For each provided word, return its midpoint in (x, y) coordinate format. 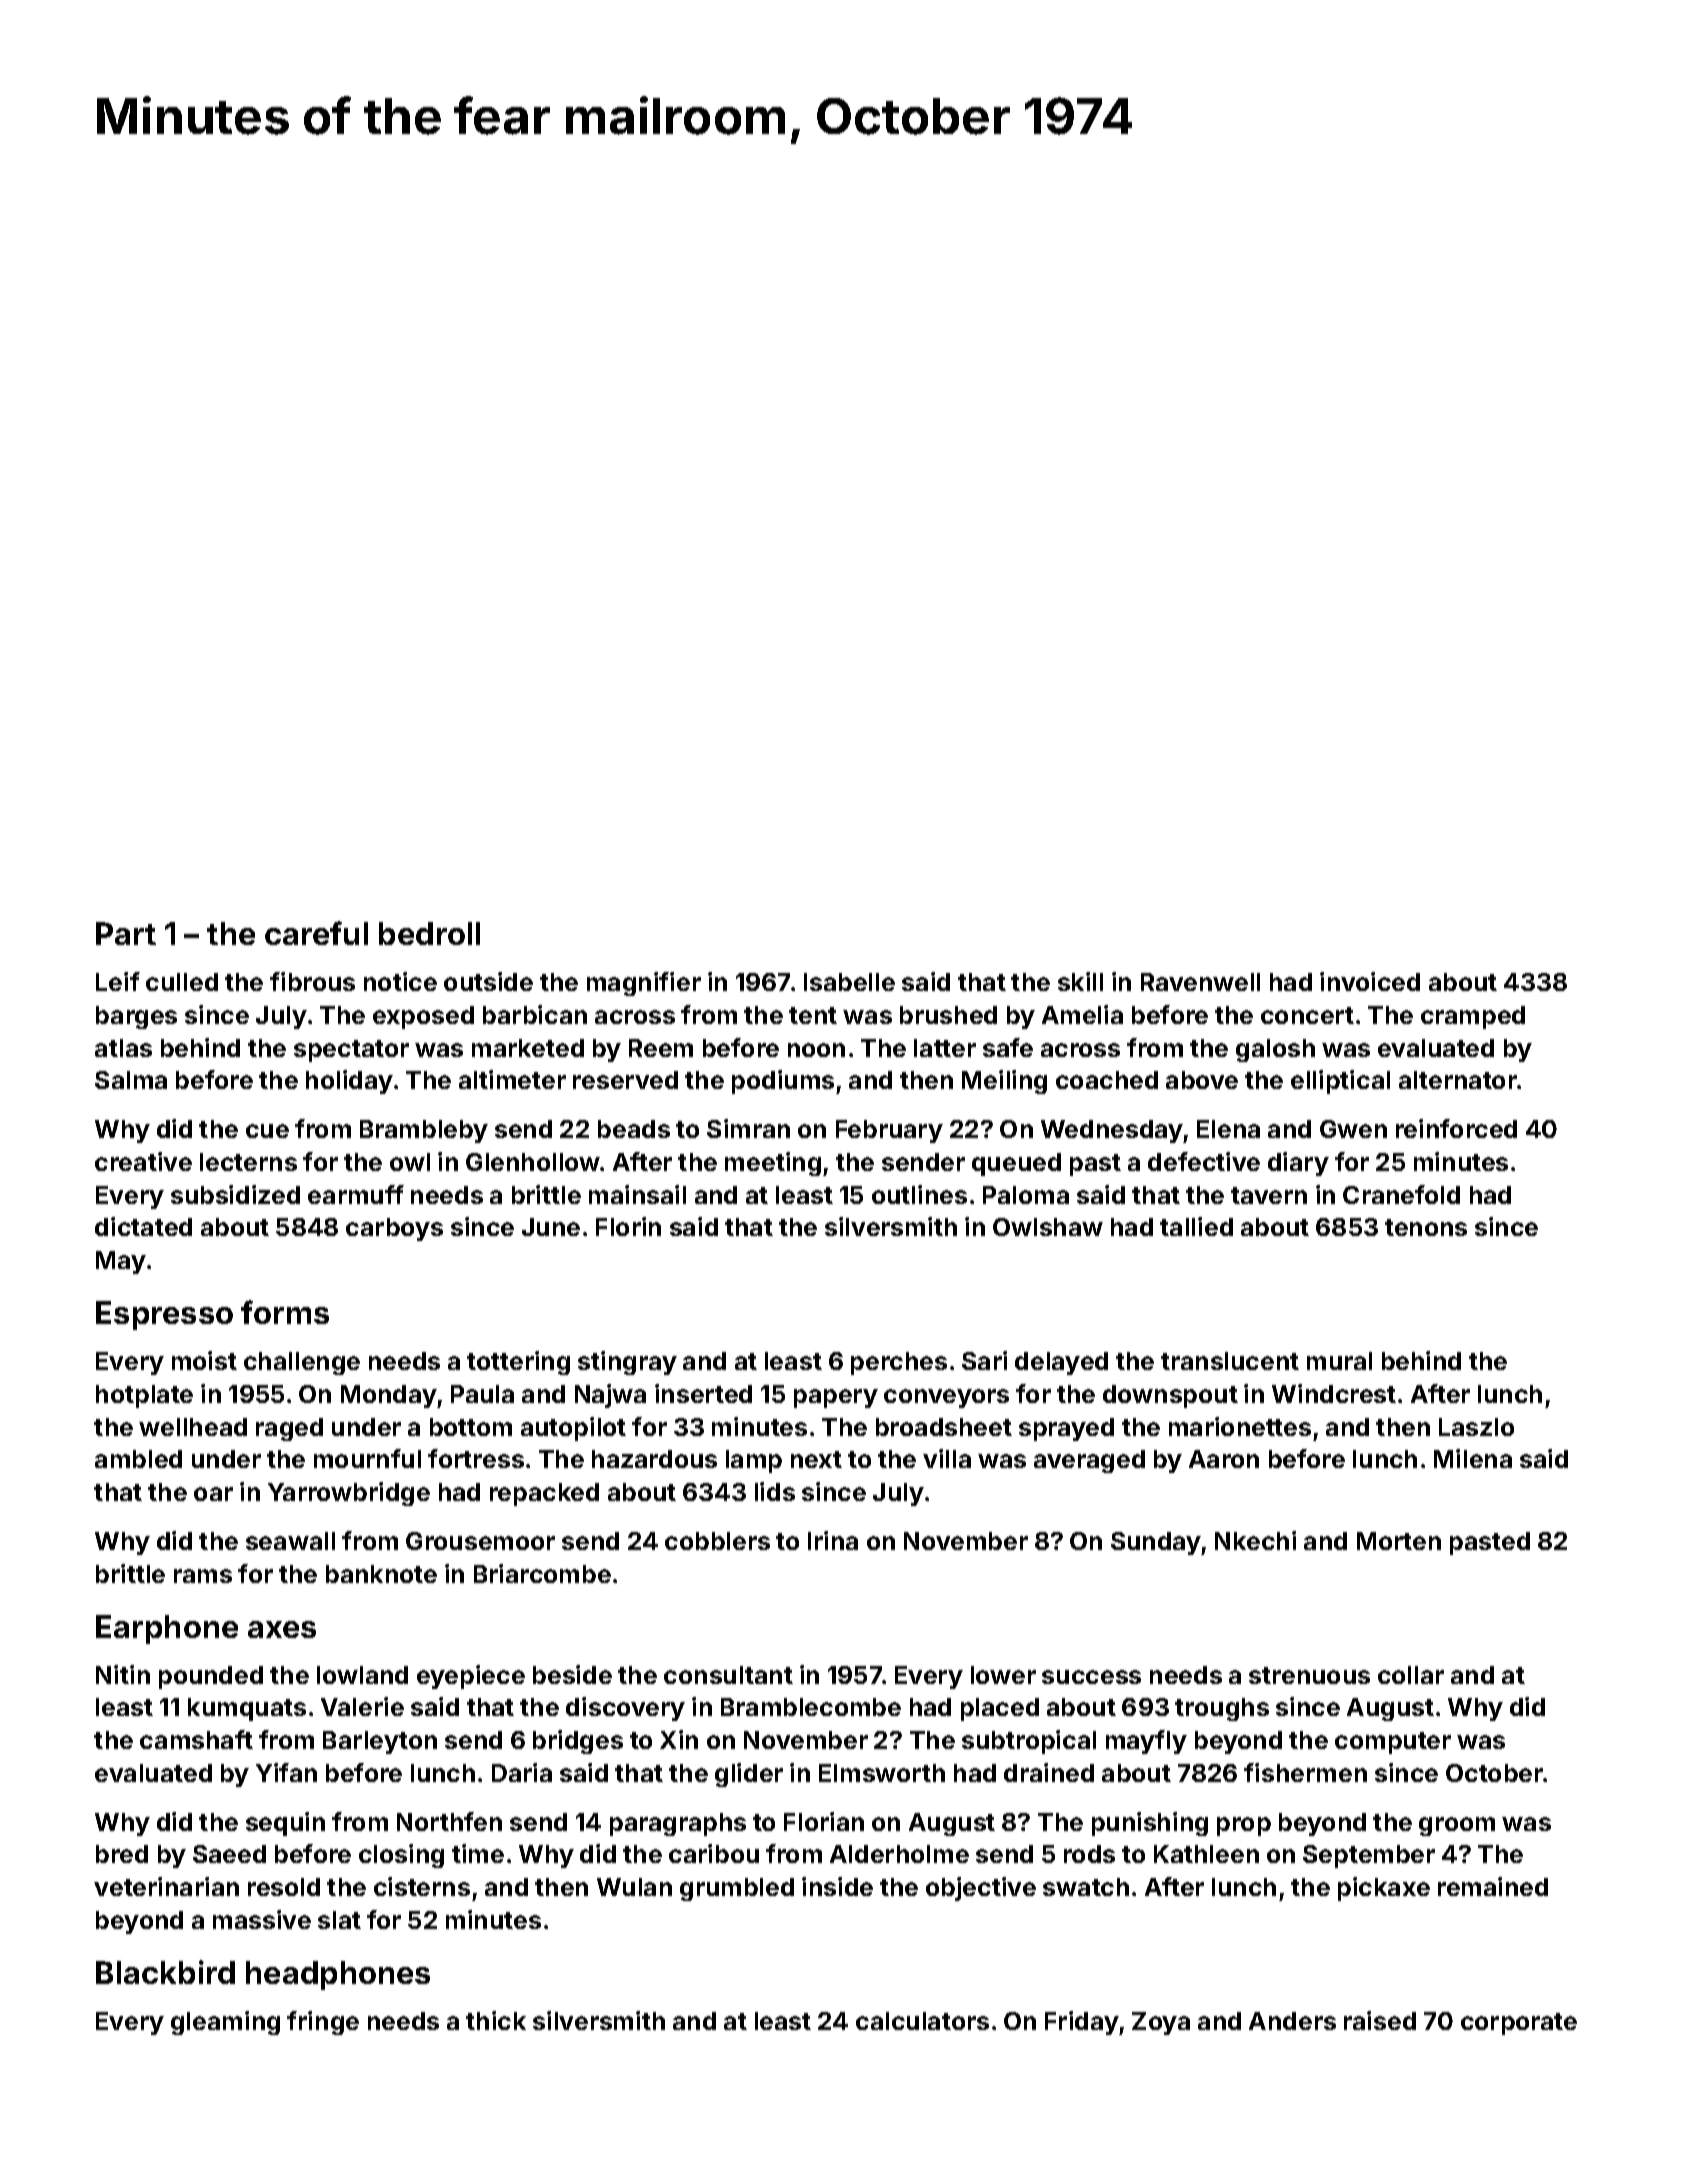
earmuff (356, 1194)
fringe (323, 2023)
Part (126, 933)
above (1202, 1080)
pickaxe (1384, 1889)
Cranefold (1401, 1194)
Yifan (286, 1772)
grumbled (737, 1889)
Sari (984, 1360)
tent (813, 1015)
